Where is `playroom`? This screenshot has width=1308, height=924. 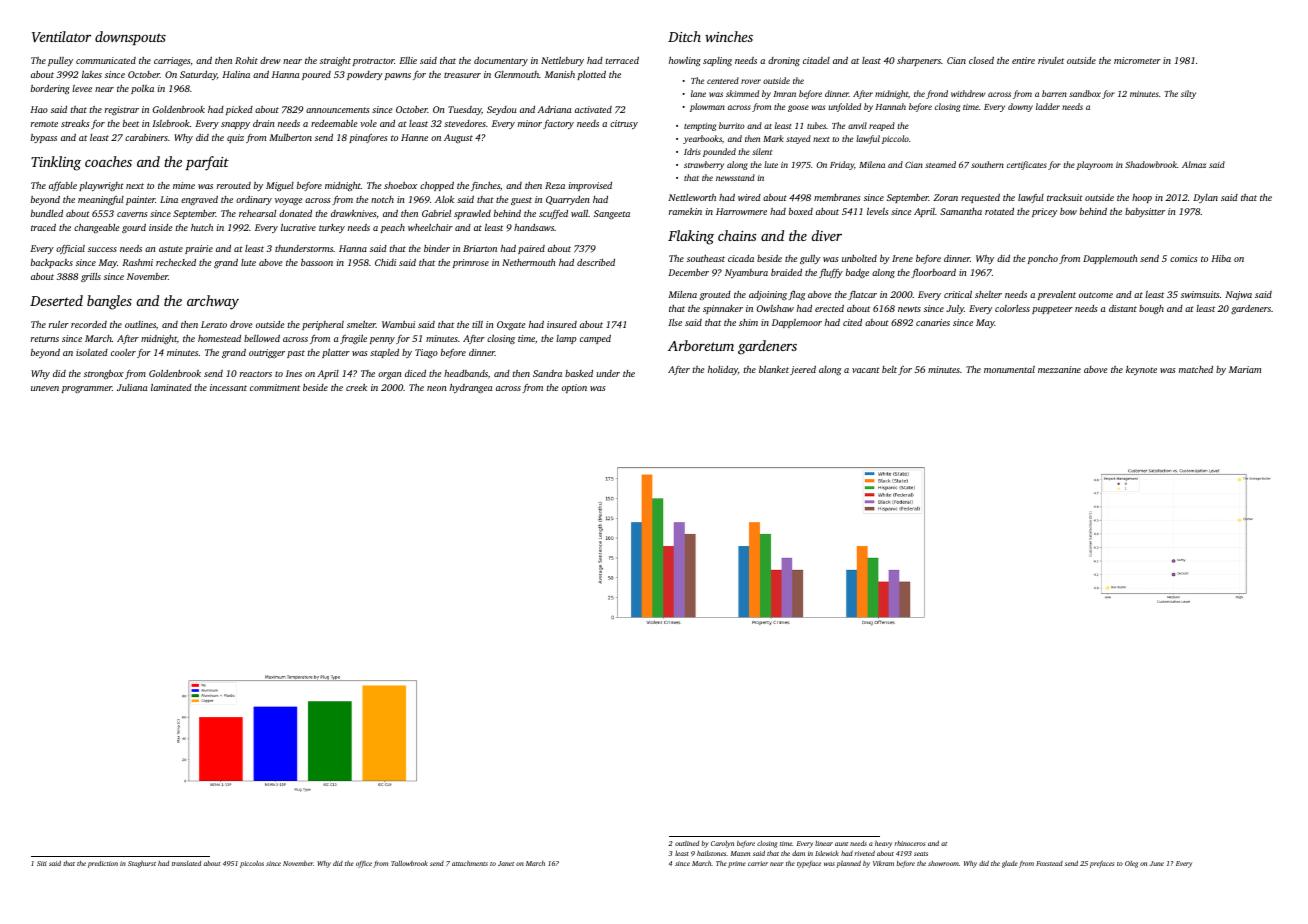
playroom is located at coordinates (1095, 165).
